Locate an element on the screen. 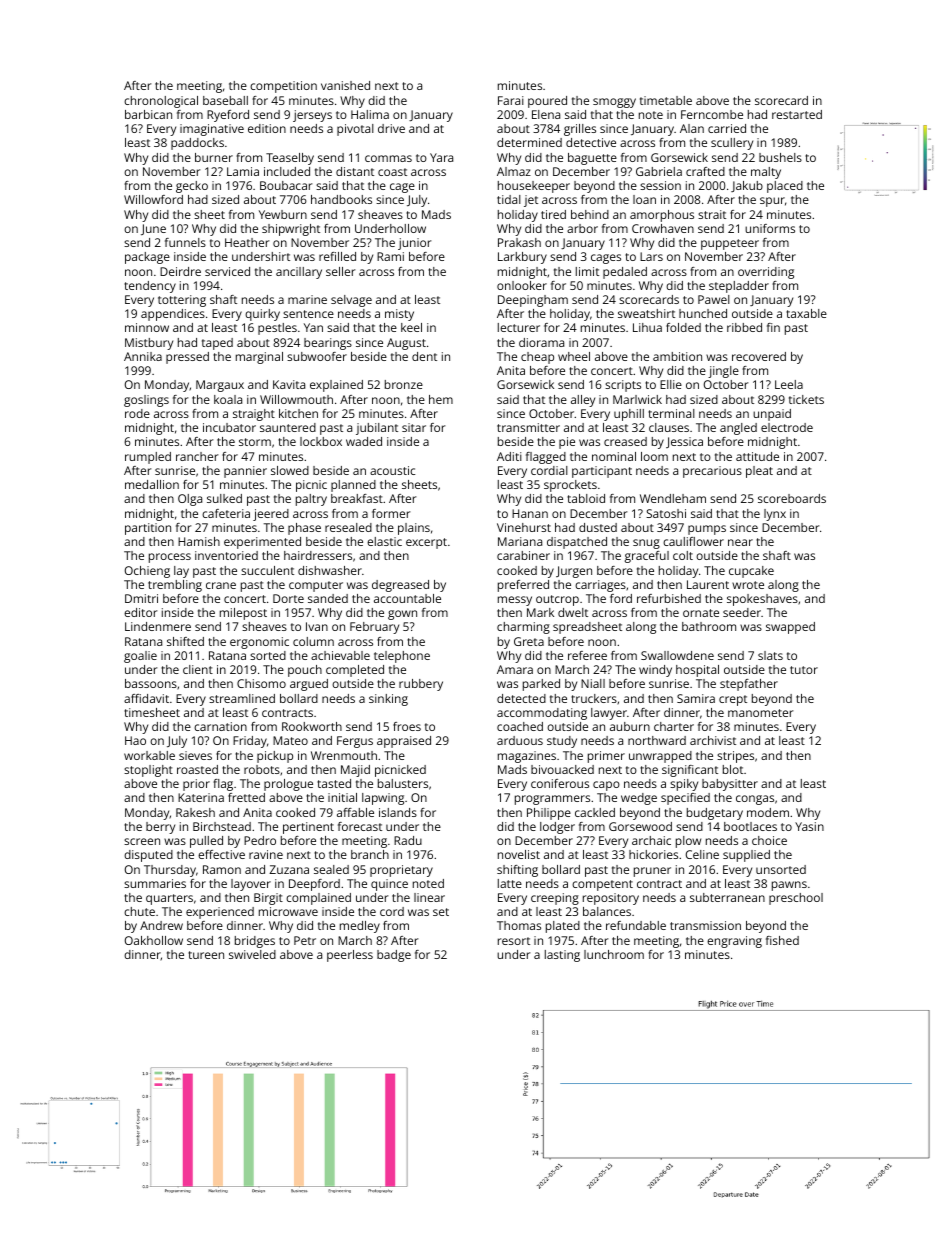 The width and height of the screenshot is (952, 1233). appraised is located at coordinates (404, 742).
